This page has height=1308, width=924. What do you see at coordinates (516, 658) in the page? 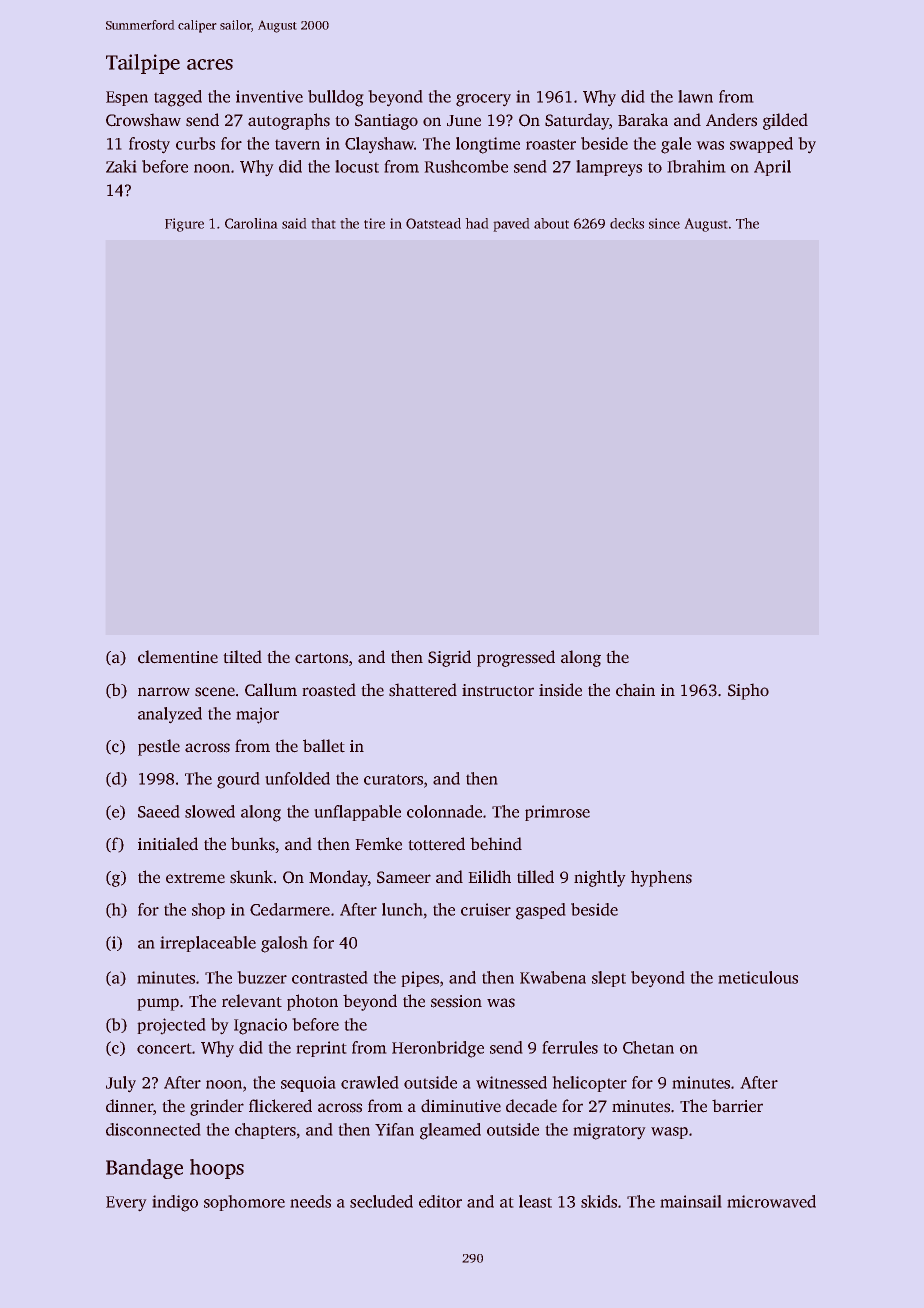
I see `progressed` at bounding box center [516, 658].
